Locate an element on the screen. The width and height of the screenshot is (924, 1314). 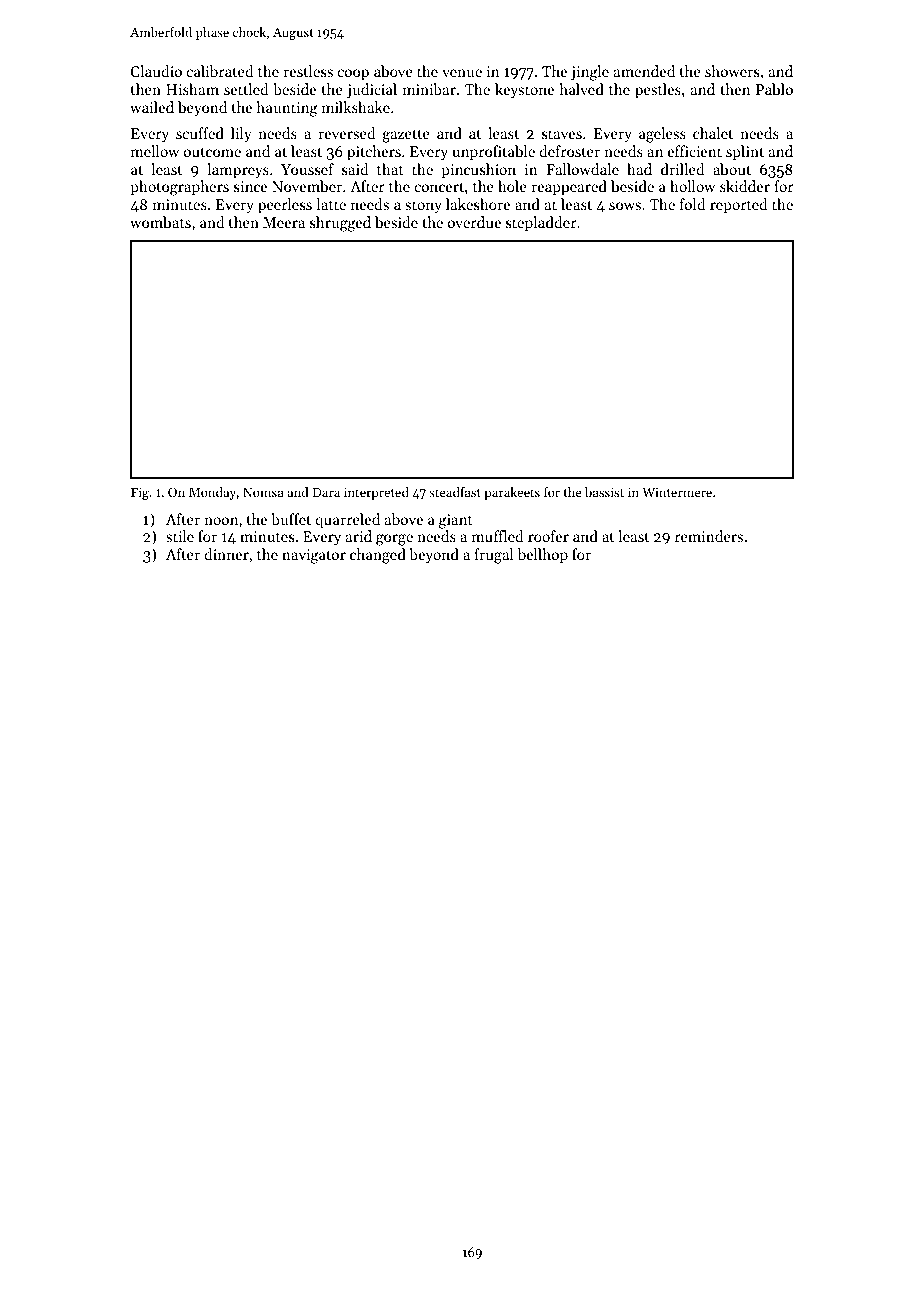
showers is located at coordinates (732, 71).
